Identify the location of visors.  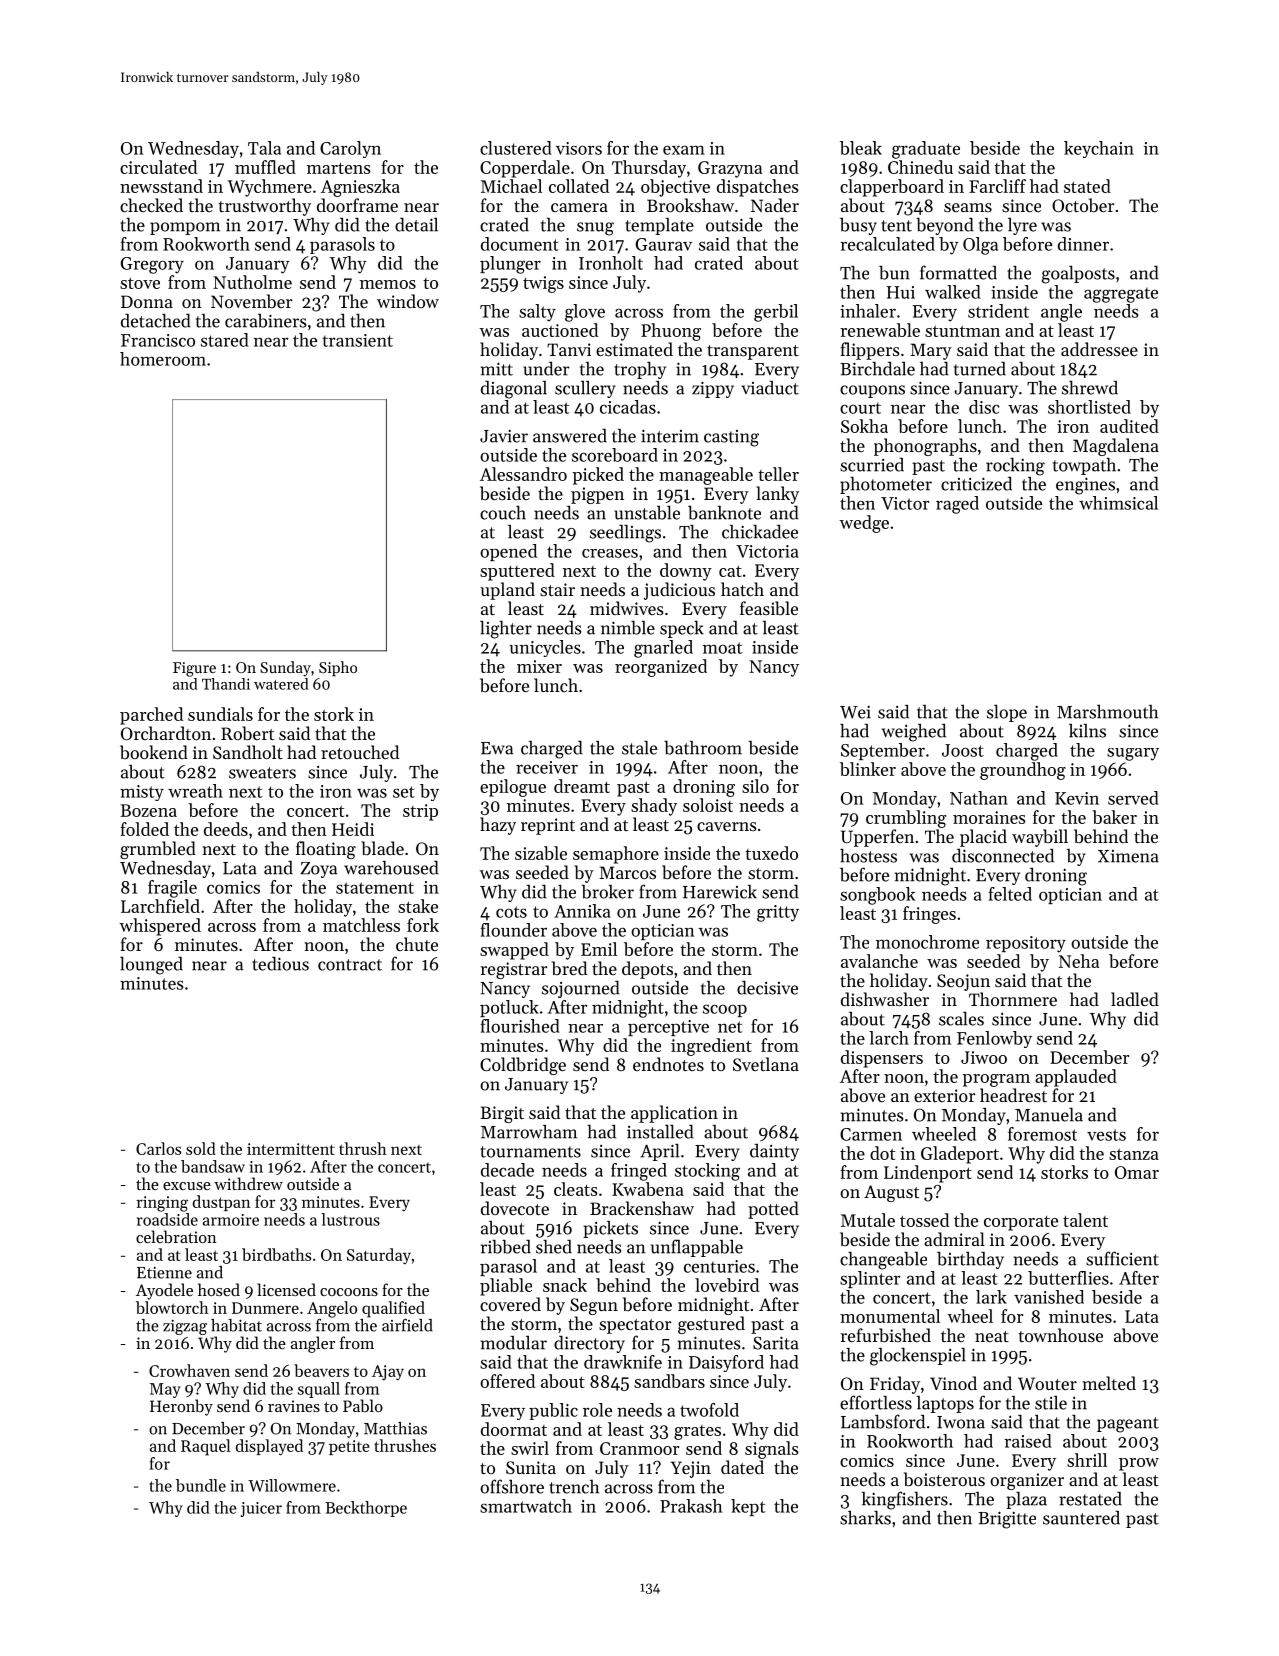
(579, 148).
